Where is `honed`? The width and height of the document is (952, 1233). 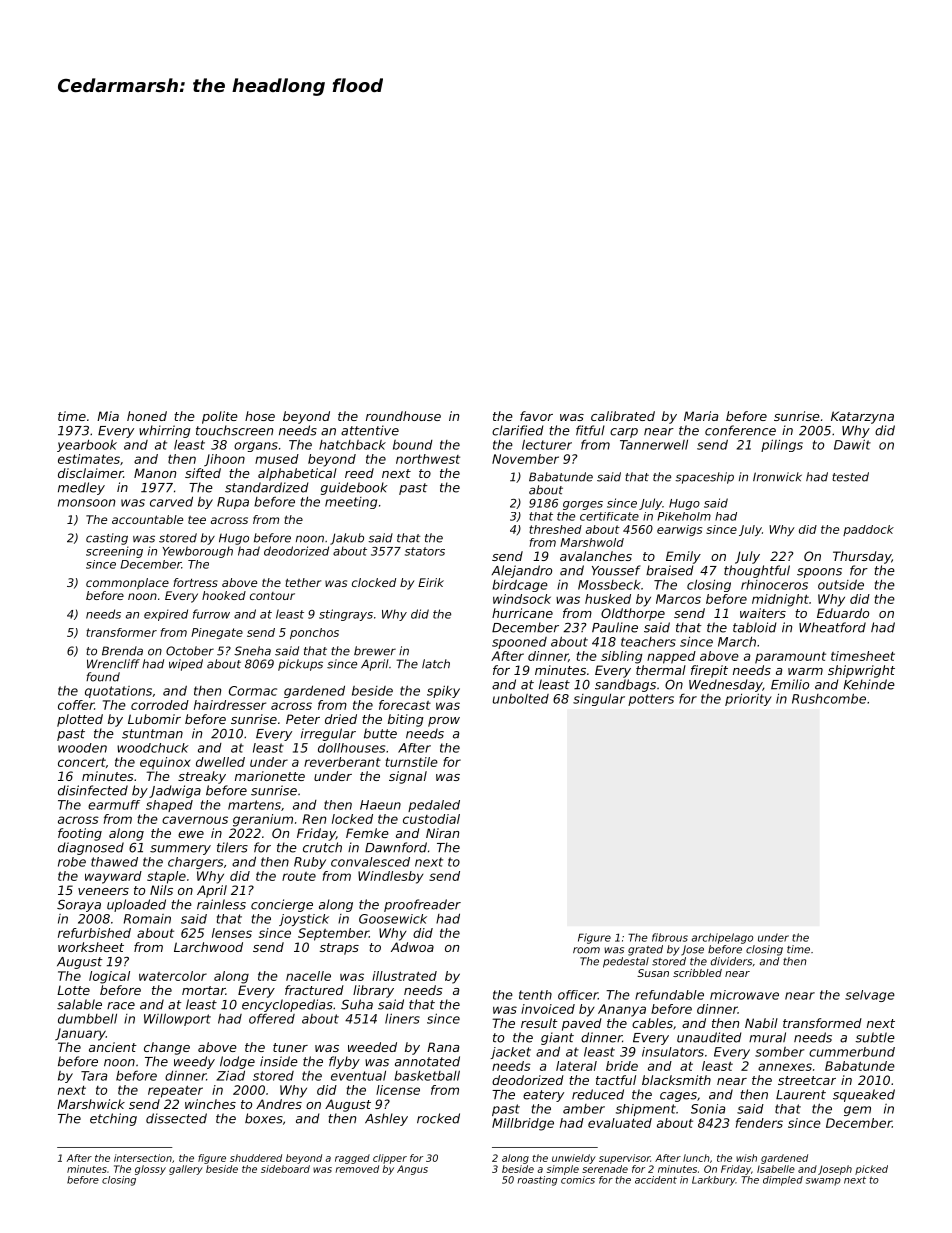
honed is located at coordinates (147, 416).
